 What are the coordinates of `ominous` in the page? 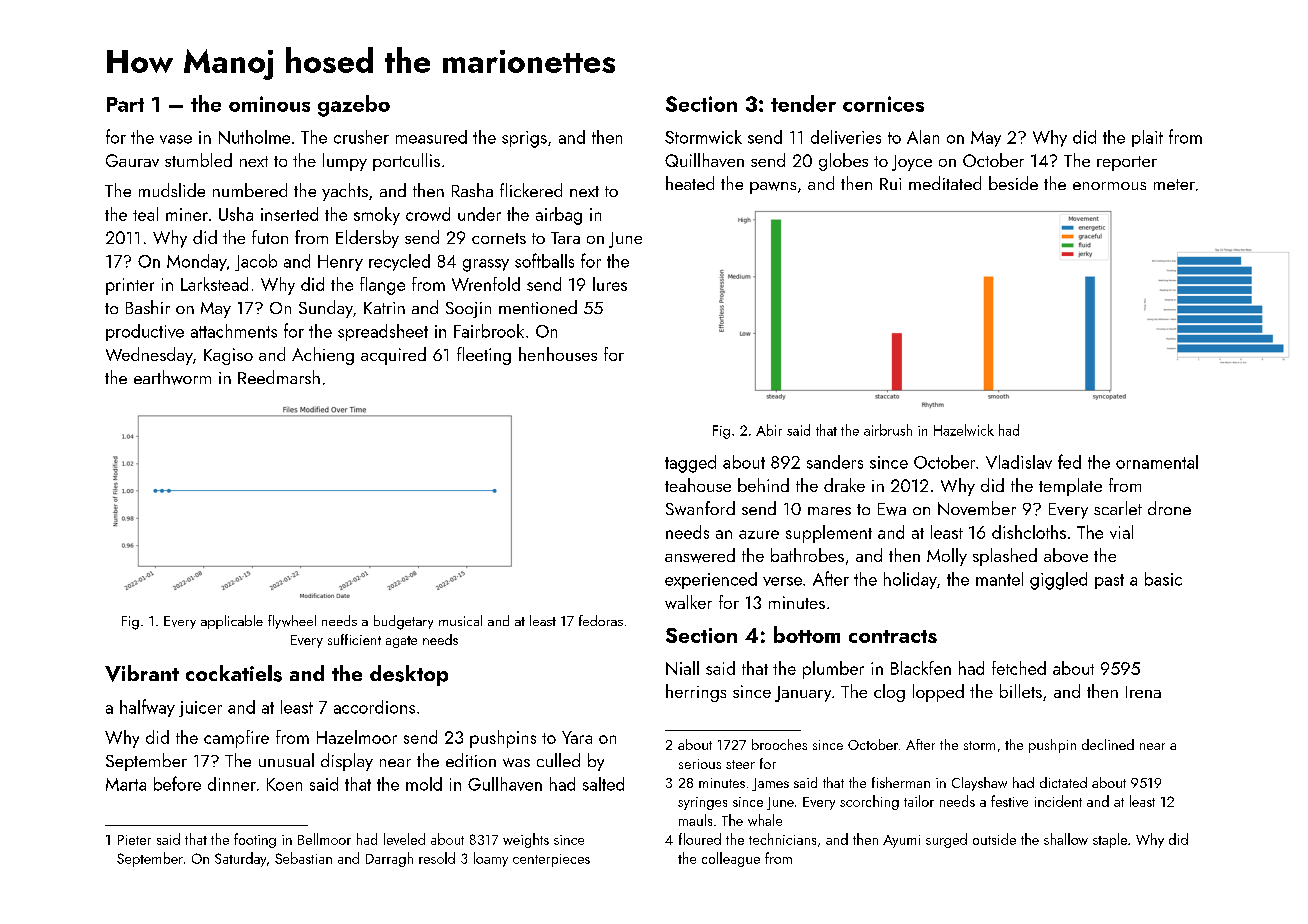 It's located at (269, 104).
